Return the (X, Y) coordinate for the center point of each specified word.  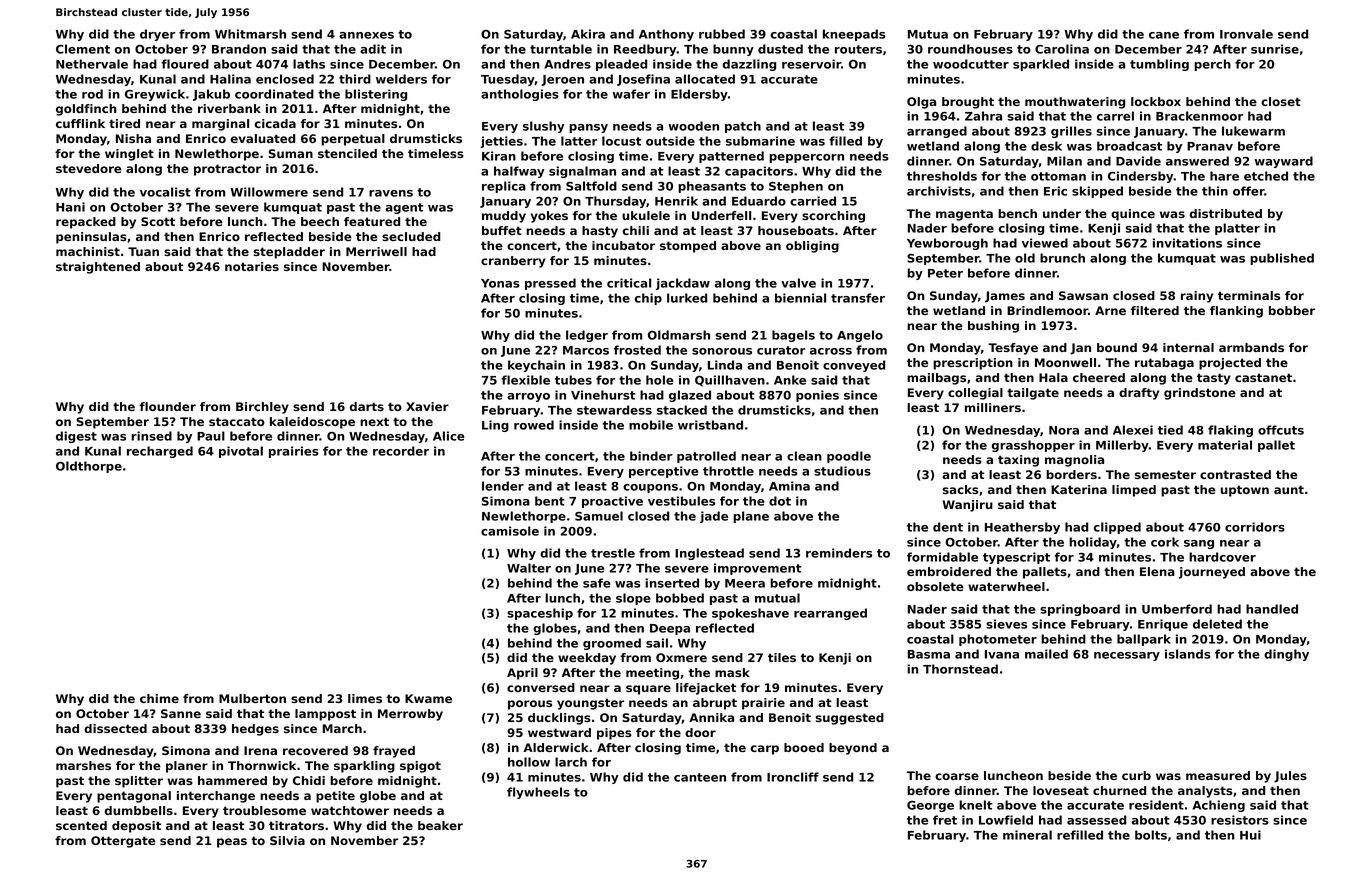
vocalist (165, 192)
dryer (157, 35)
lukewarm (1253, 131)
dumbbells (139, 810)
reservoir (811, 64)
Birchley (262, 408)
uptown (1245, 491)
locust (622, 141)
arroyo (528, 397)
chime (159, 698)
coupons (650, 488)
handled (1272, 609)
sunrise (1275, 49)
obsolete (935, 586)
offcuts (1281, 430)
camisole (510, 531)
